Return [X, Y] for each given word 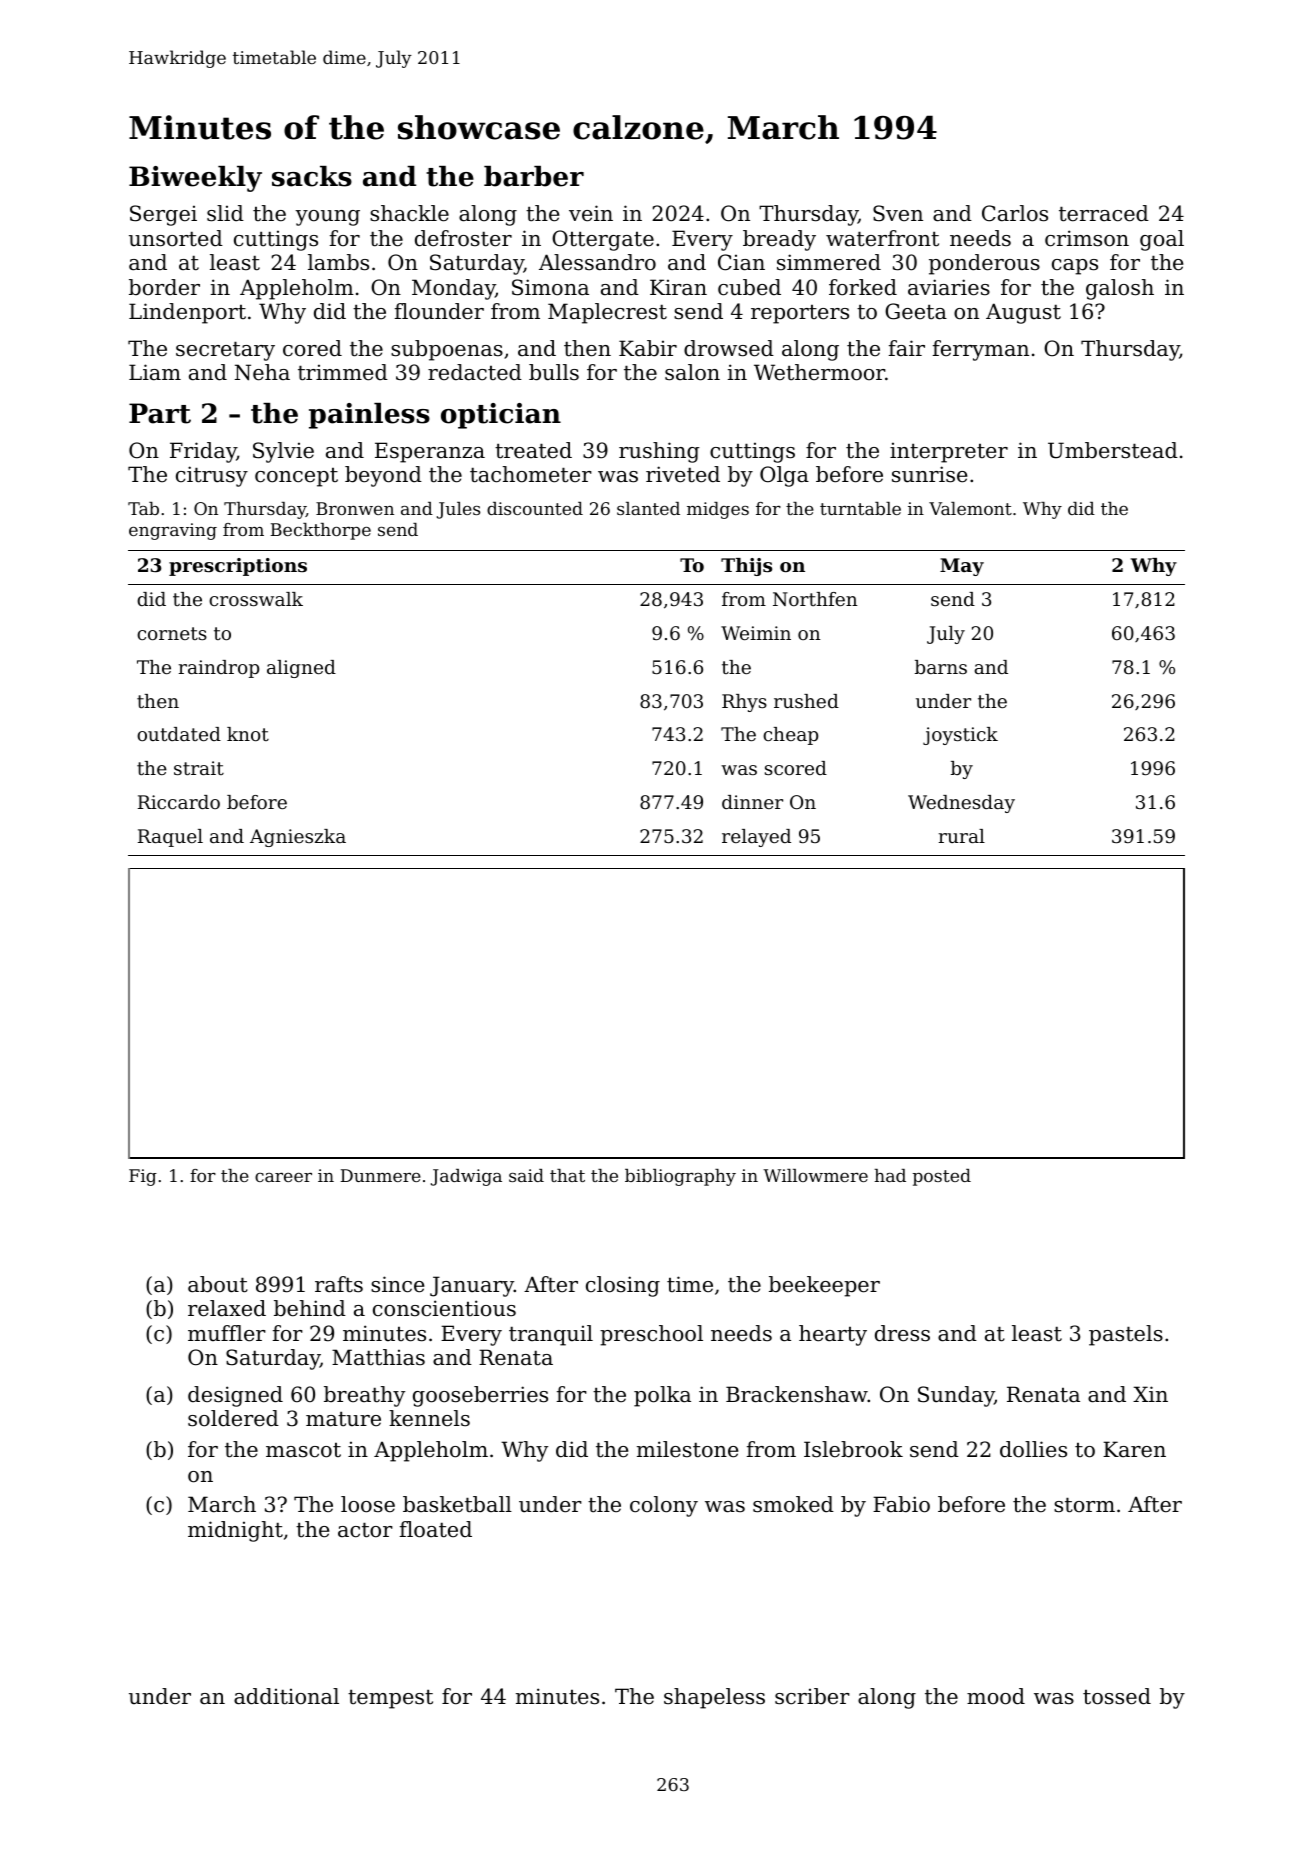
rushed [806, 701]
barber [534, 176]
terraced [1104, 213]
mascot [303, 1450]
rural [962, 836]
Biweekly [195, 179]
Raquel [170, 838]
